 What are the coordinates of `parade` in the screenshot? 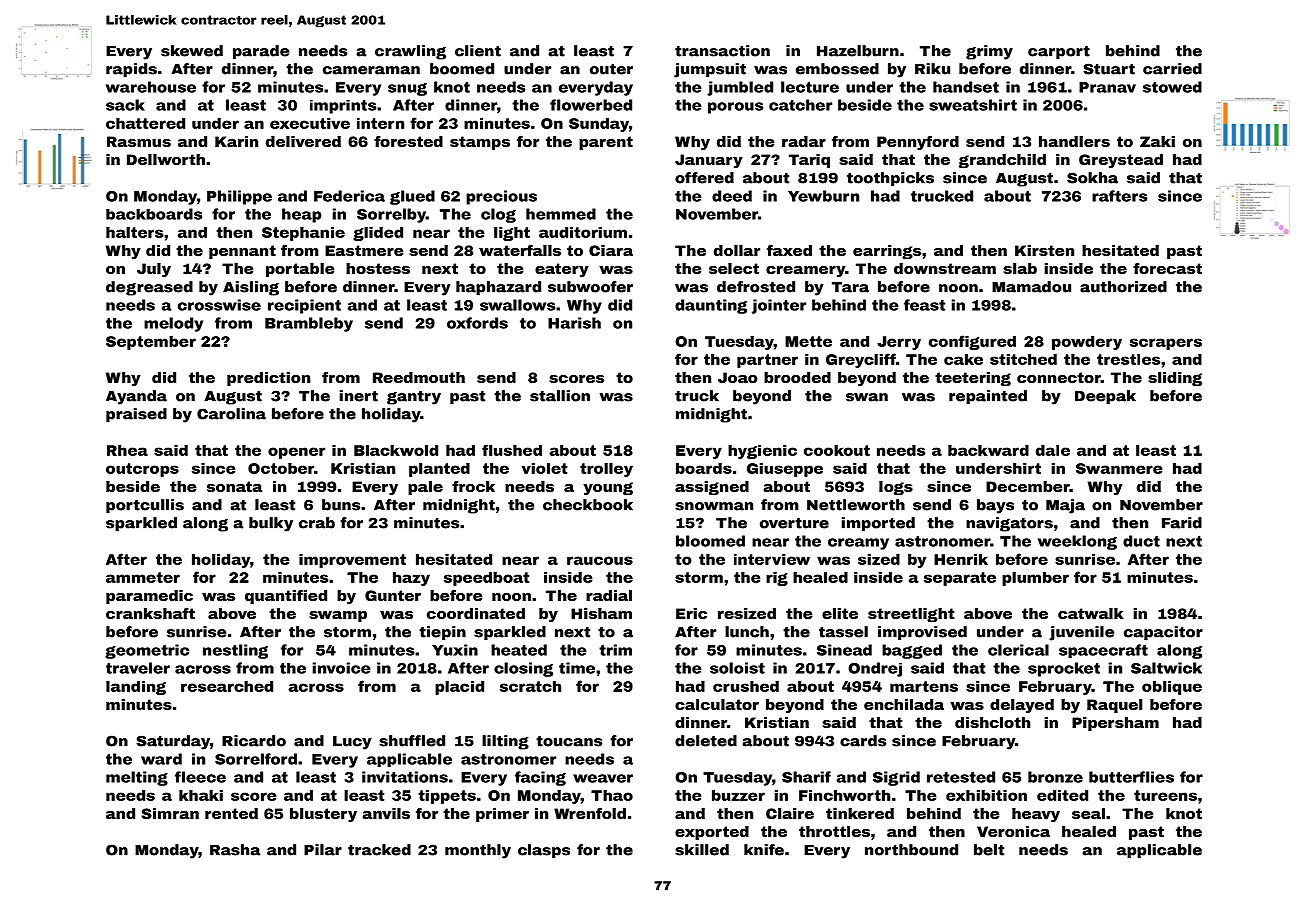 It's located at (261, 52).
